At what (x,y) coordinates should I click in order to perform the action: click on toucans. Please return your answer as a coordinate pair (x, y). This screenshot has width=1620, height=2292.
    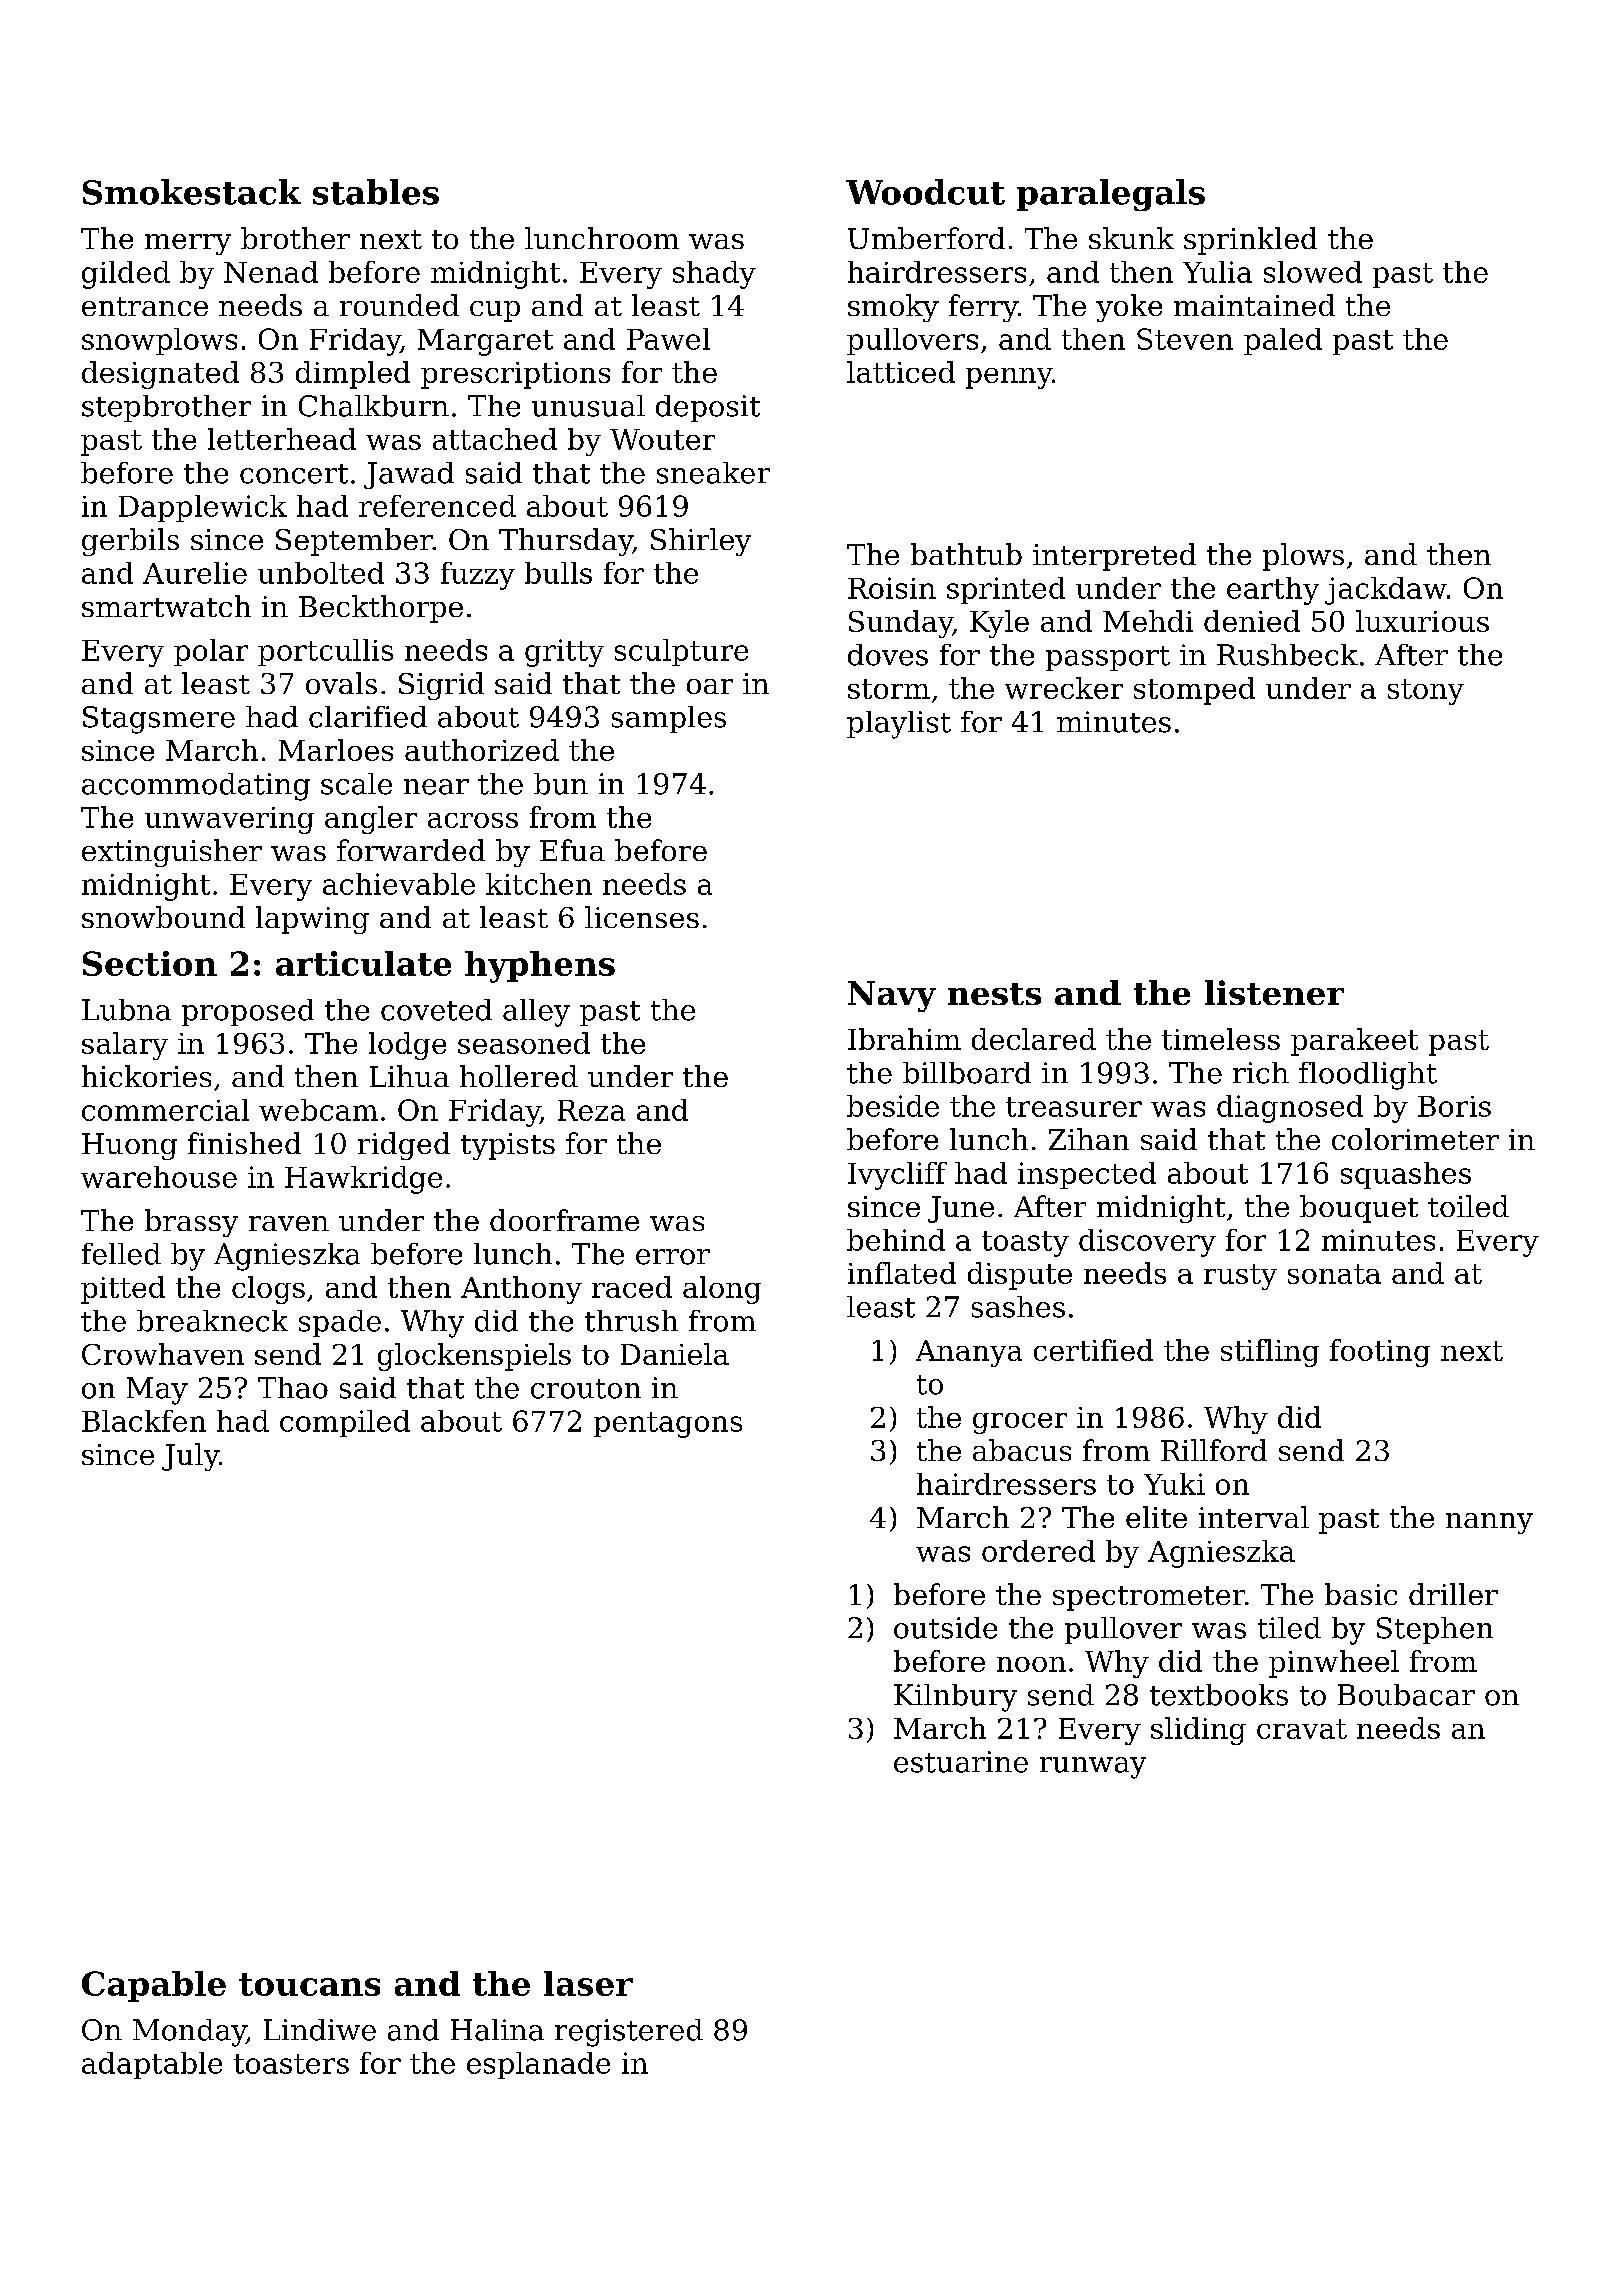
    Looking at the image, I should click on (309, 1984).
